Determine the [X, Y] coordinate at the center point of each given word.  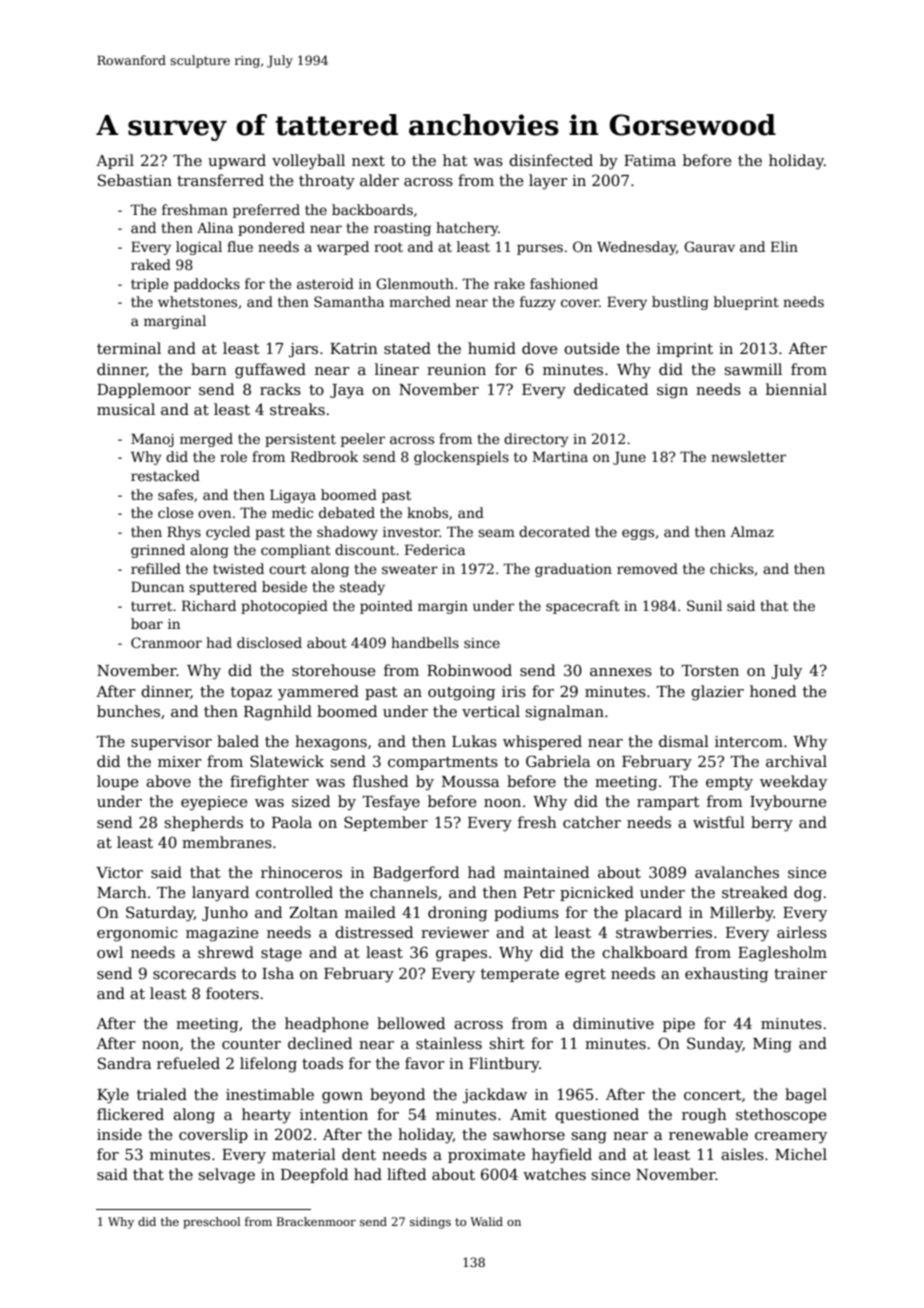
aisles [742, 1154]
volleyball [308, 162]
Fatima [650, 160]
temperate [520, 975]
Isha [278, 973]
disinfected [551, 160]
